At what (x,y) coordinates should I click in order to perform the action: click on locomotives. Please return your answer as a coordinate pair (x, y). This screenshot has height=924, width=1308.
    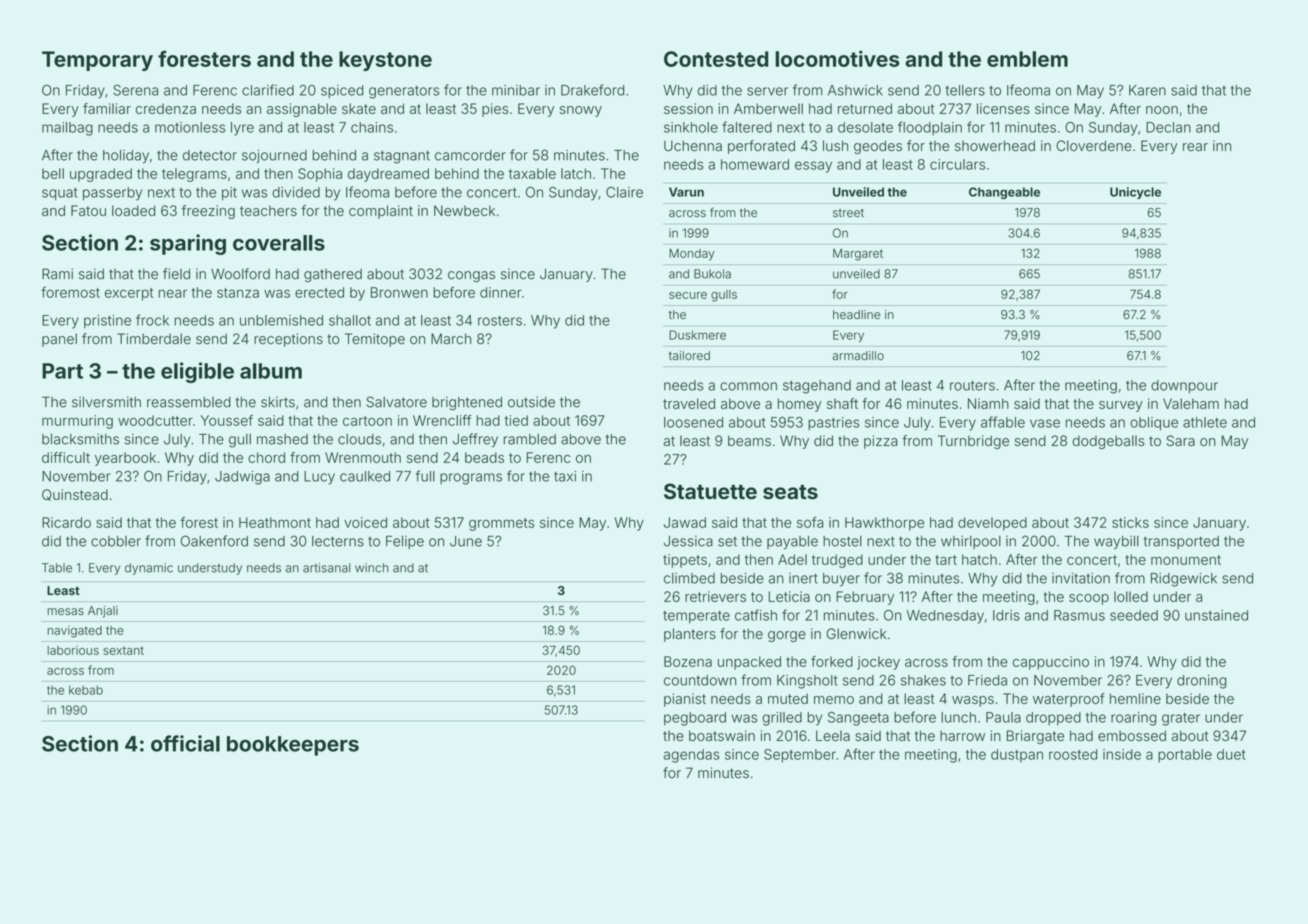
    Looking at the image, I should click on (837, 58).
